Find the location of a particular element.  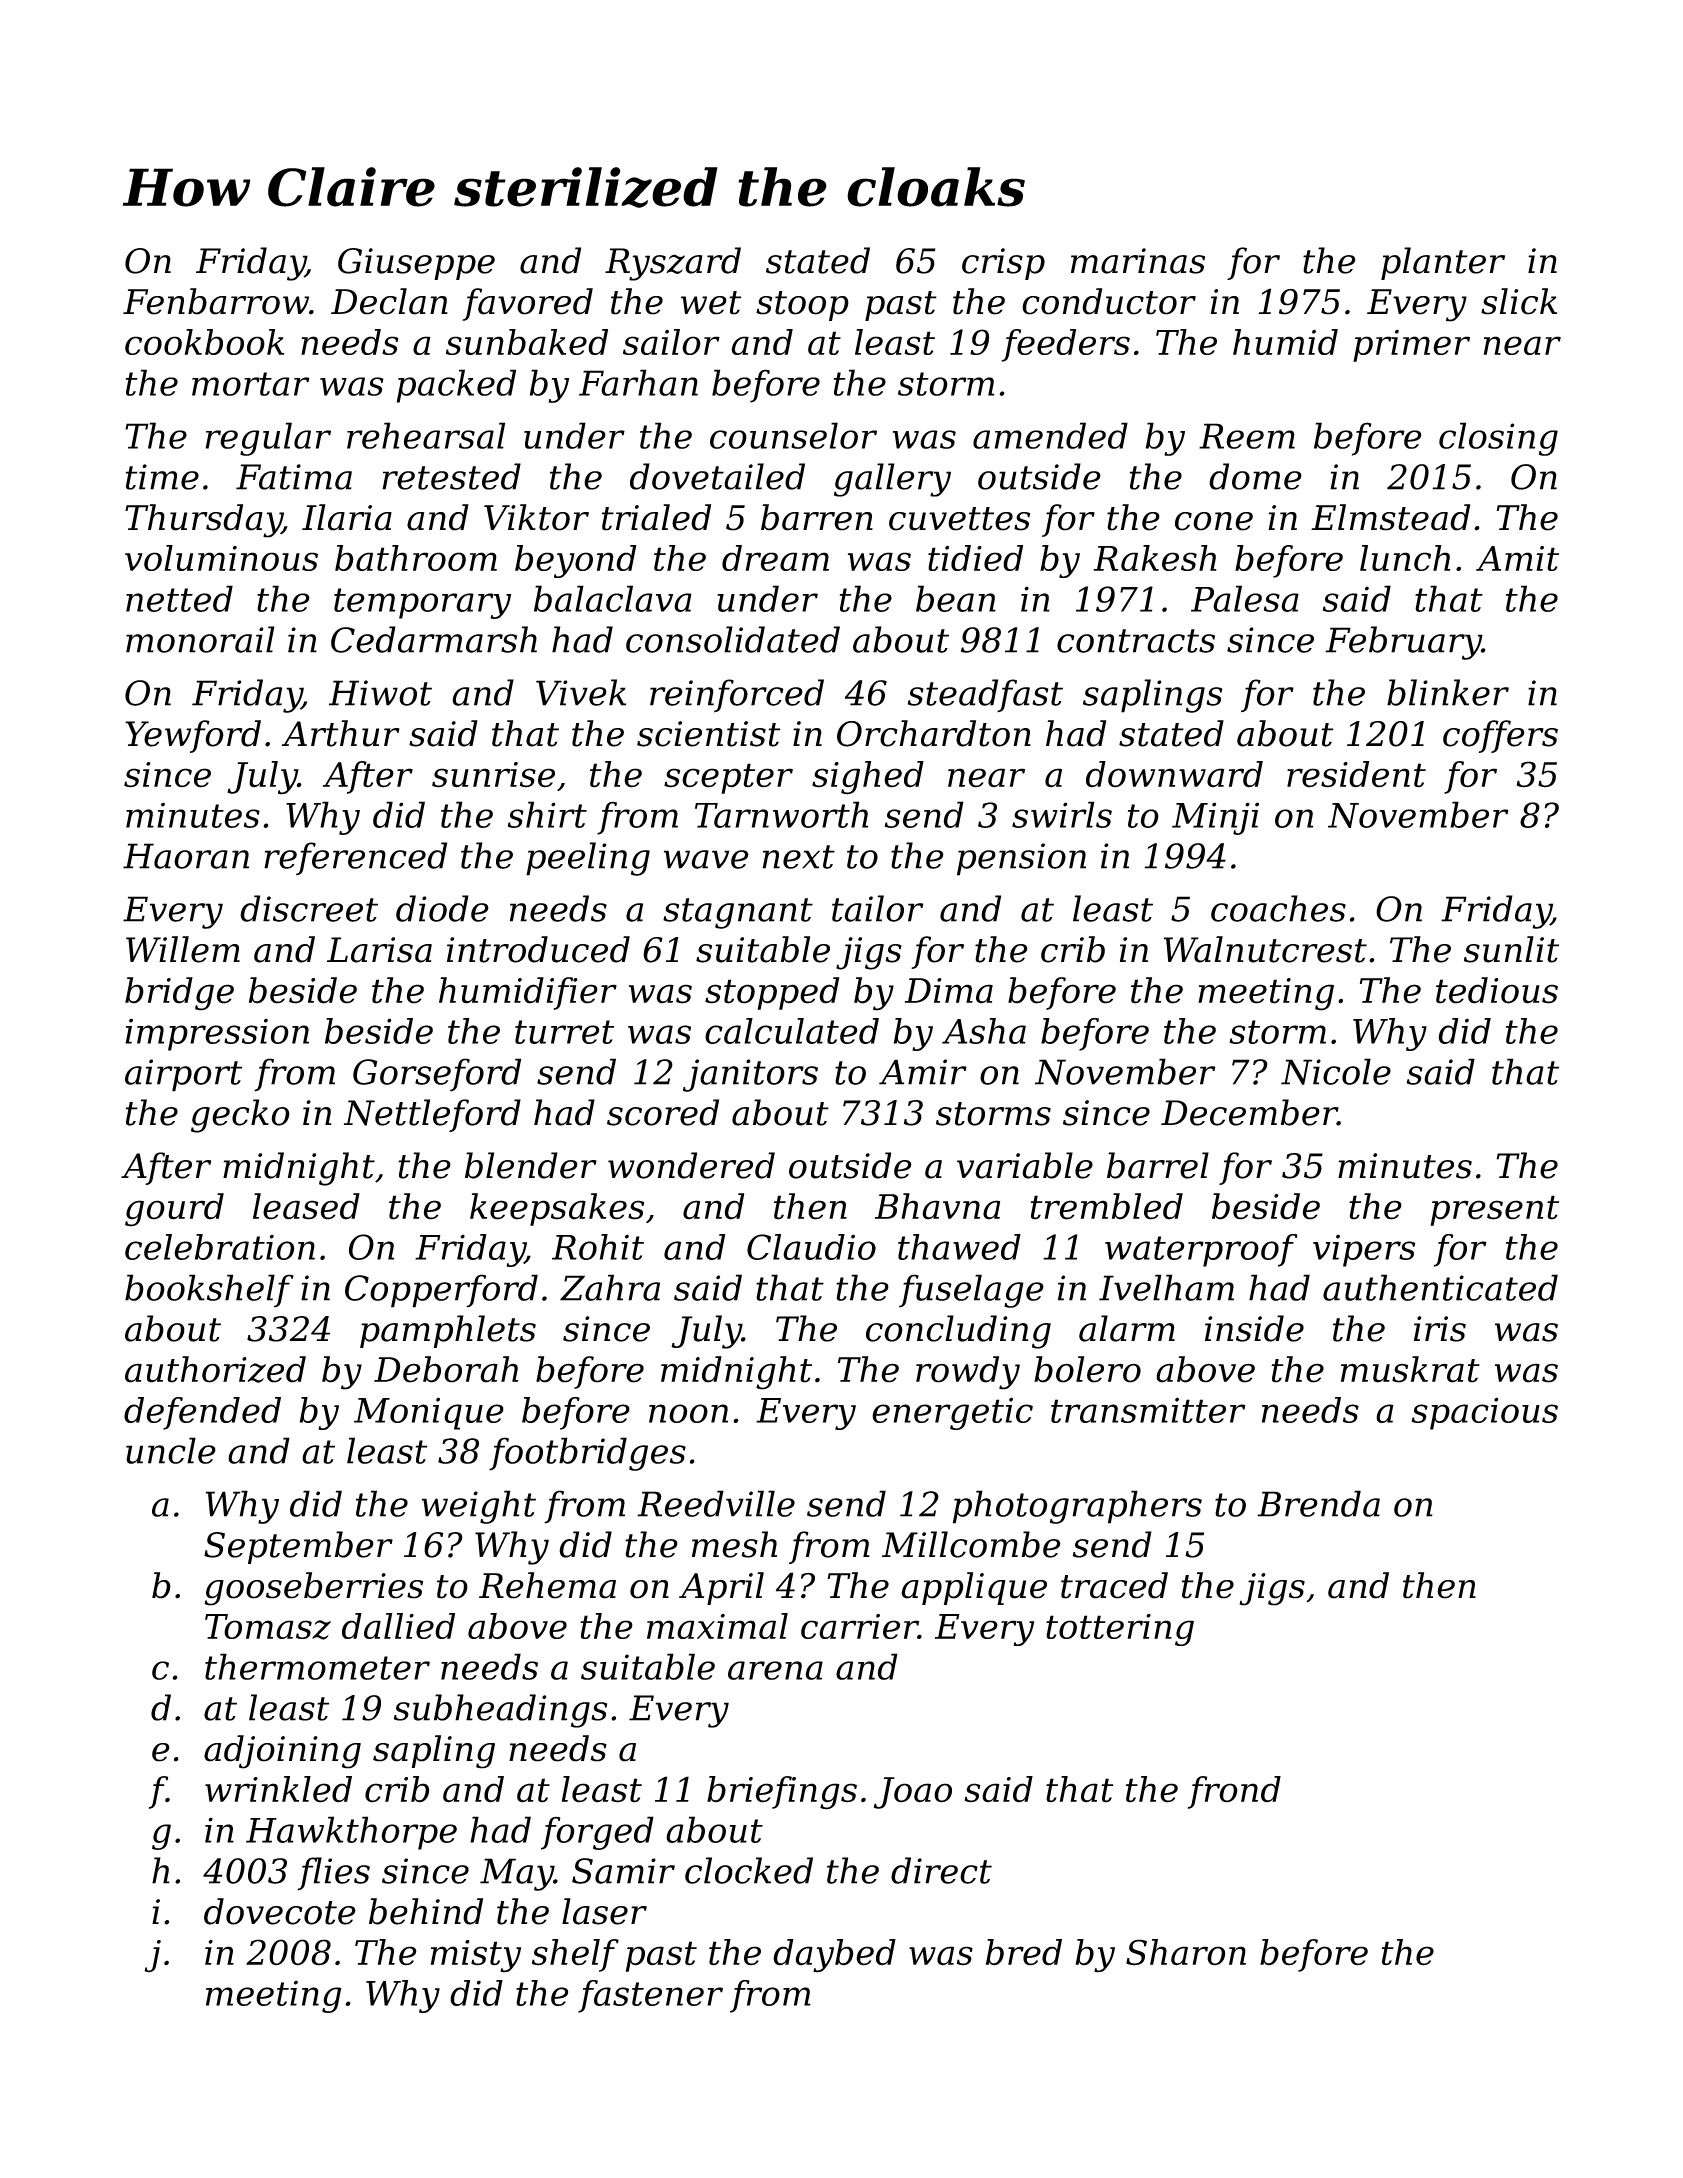

Fenbarrow is located at coordinates (216, 301).
